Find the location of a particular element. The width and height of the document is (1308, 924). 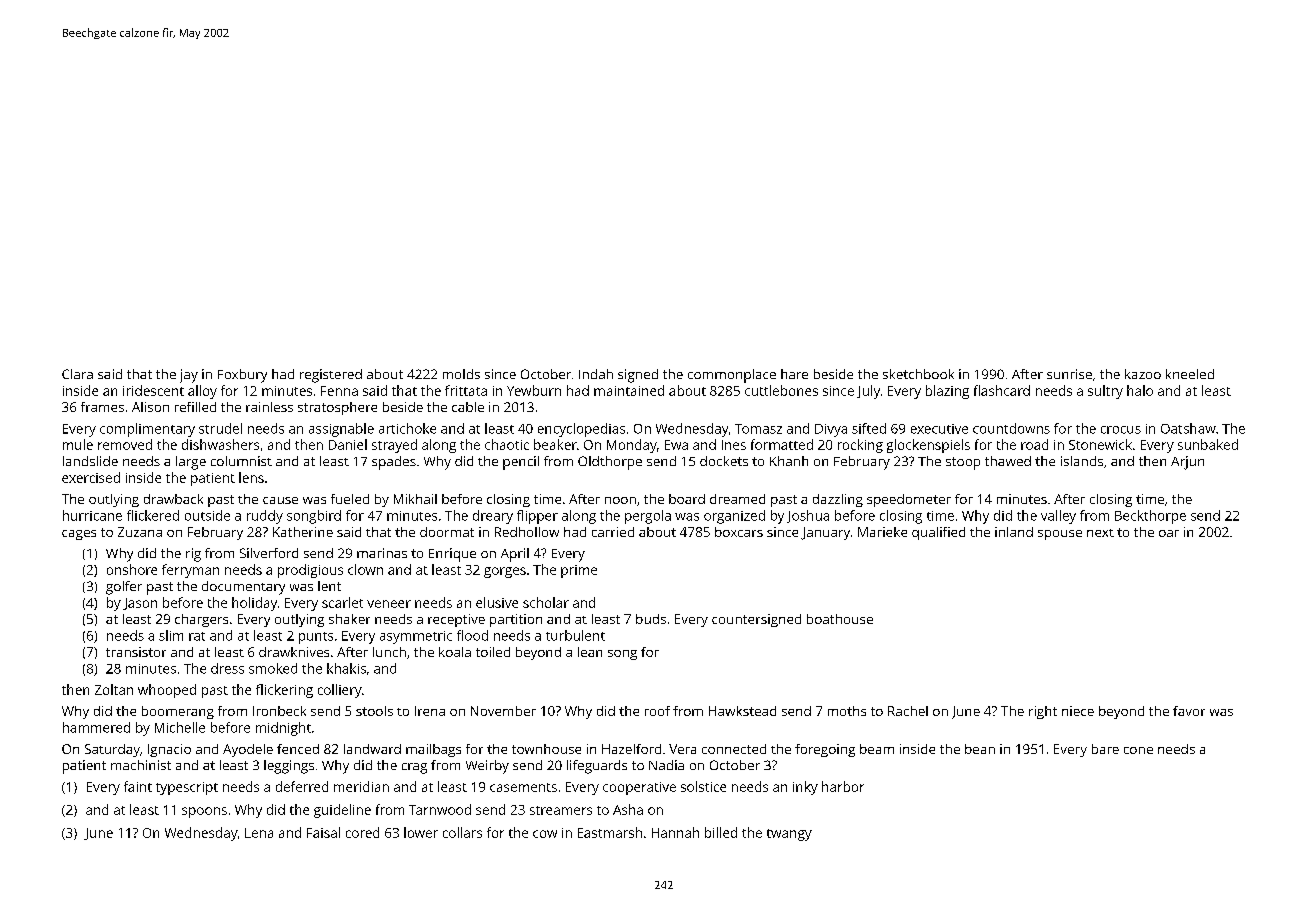

sunbaked is located at coordinates (1208, 444).
